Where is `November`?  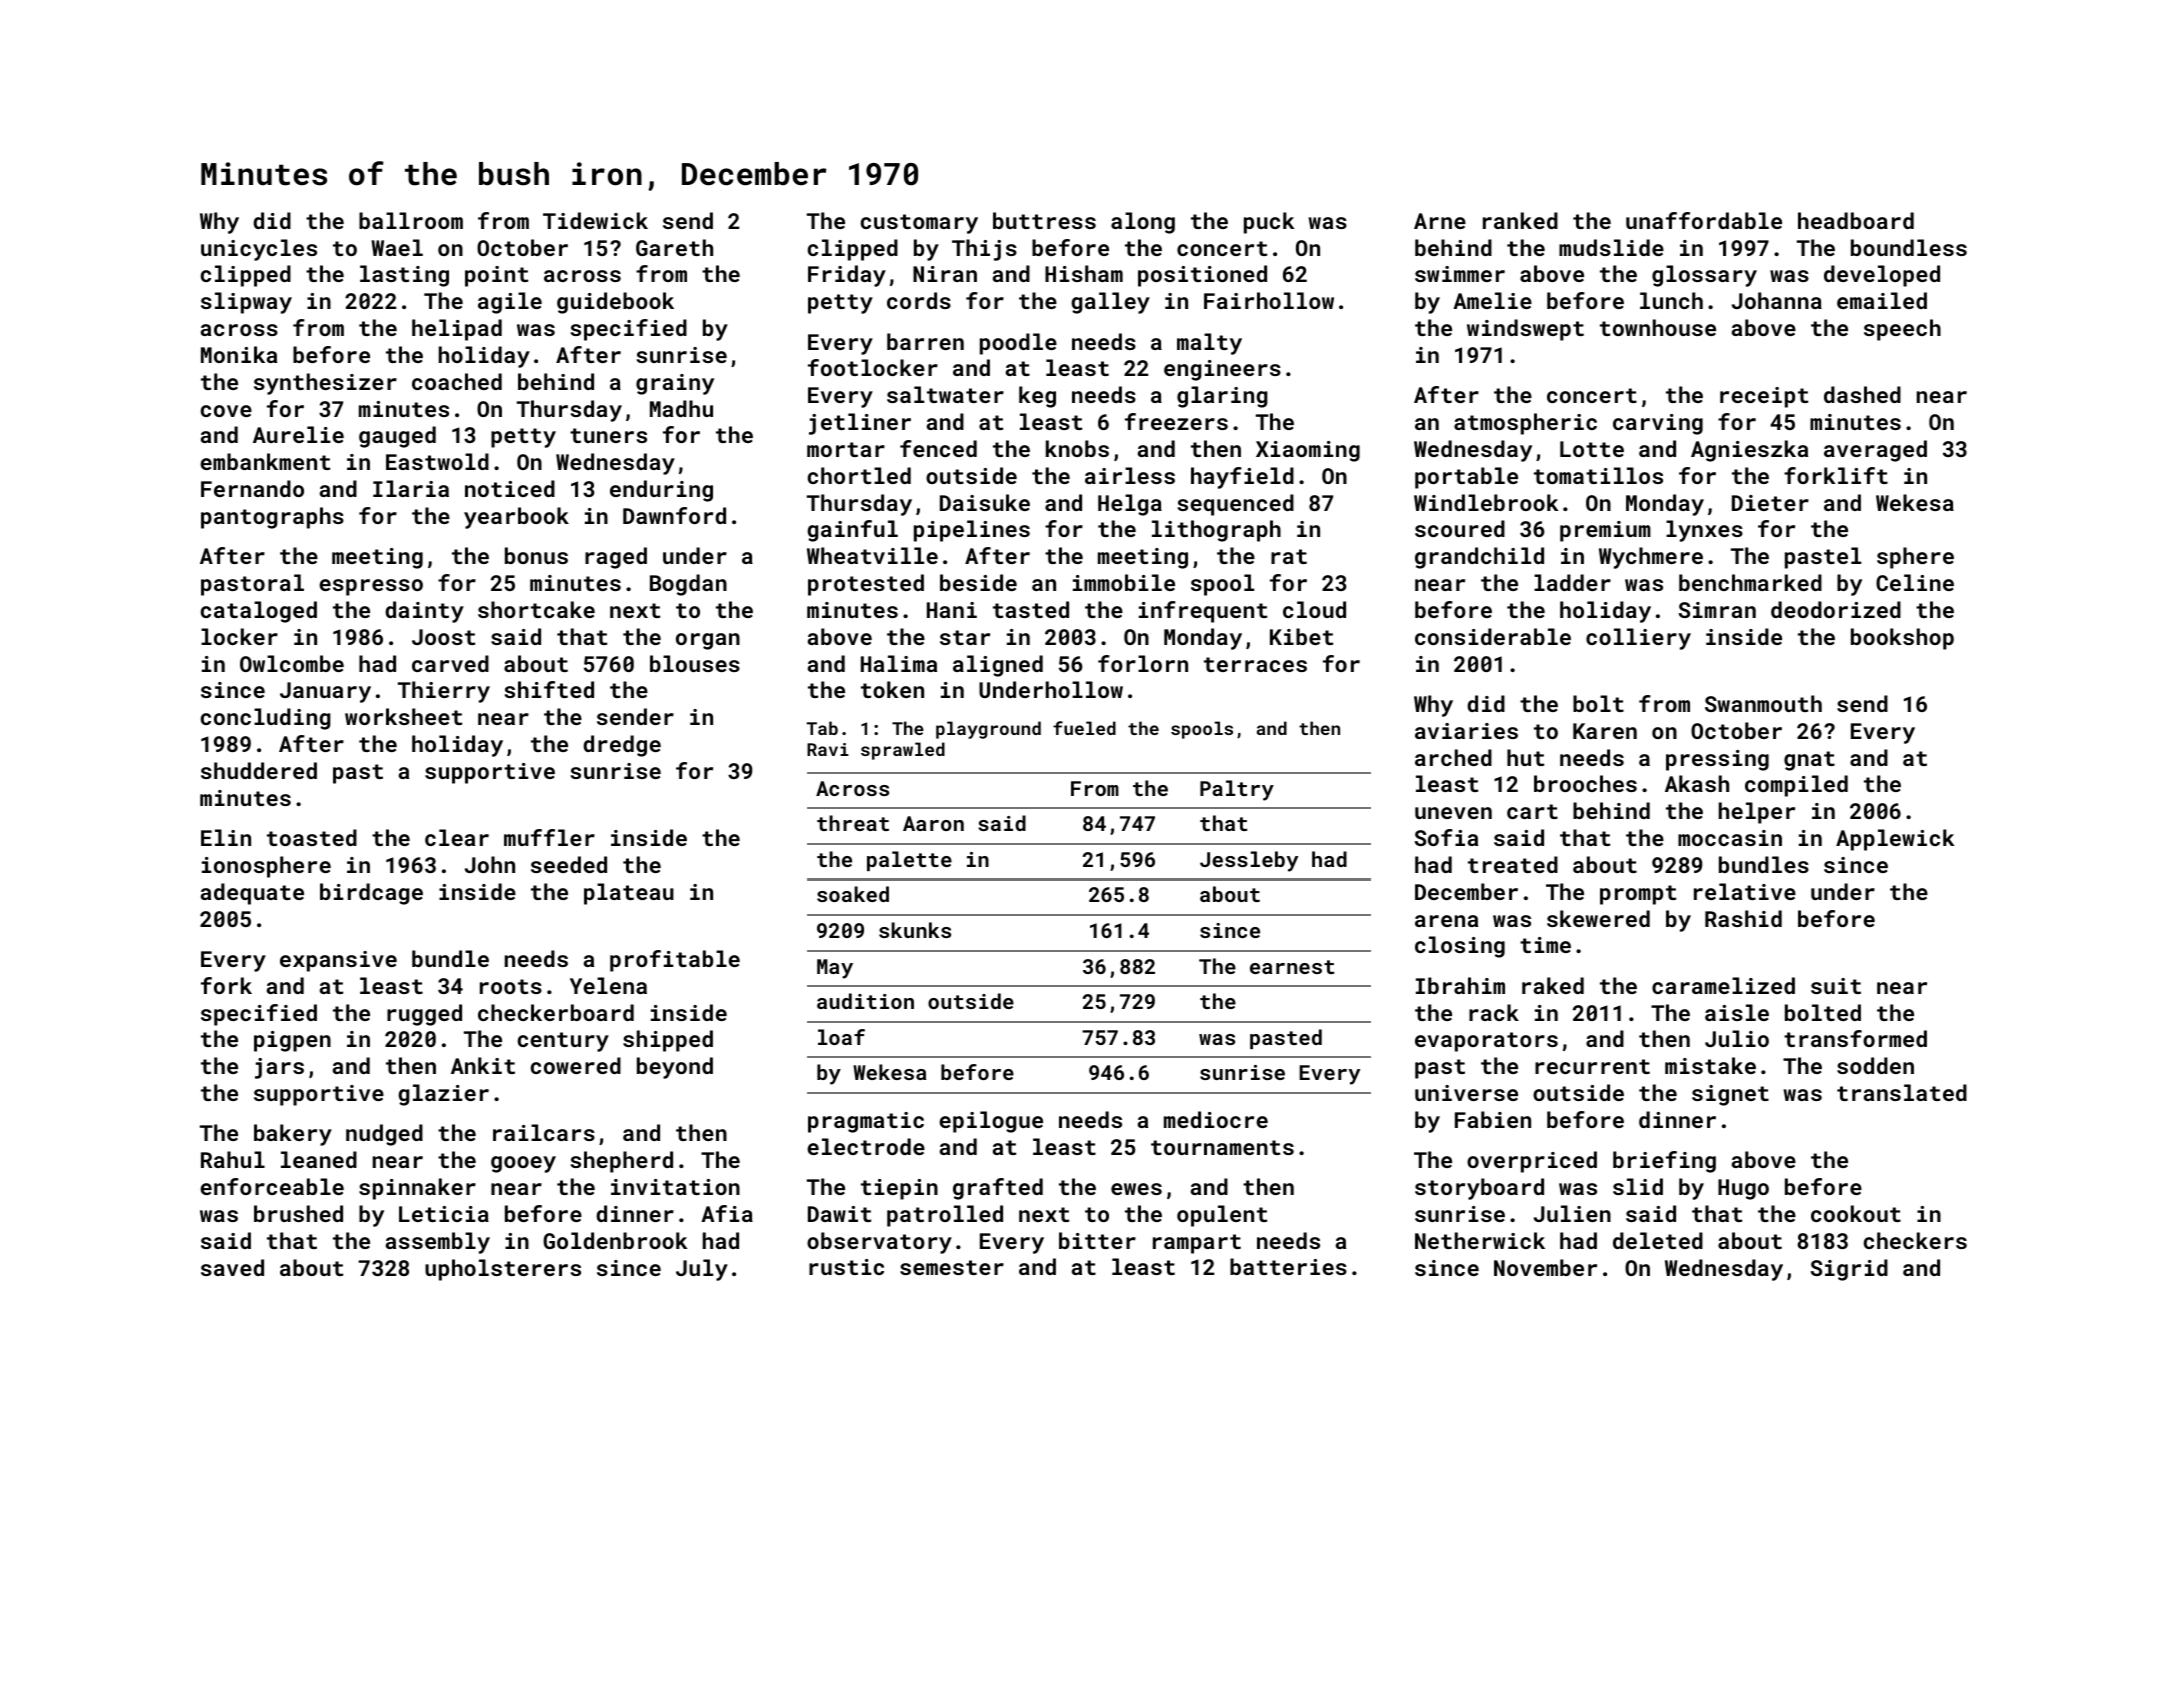
November is located at coordinates (1545, 1267).
